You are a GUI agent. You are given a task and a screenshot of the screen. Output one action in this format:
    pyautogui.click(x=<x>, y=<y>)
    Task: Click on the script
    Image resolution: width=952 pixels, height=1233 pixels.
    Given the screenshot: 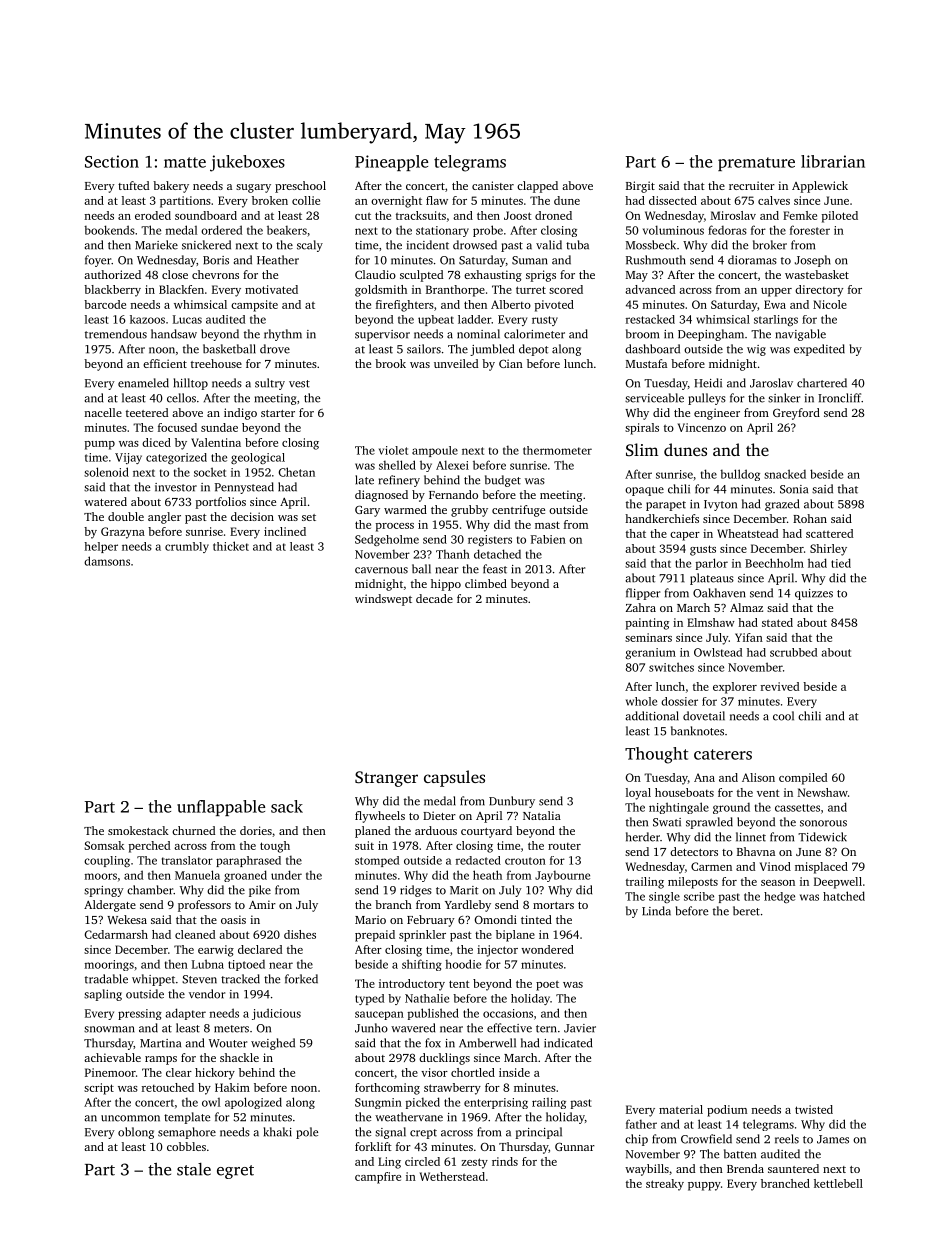 What is the action you would take?
    pyautogui.click(x=99, y=1089)
